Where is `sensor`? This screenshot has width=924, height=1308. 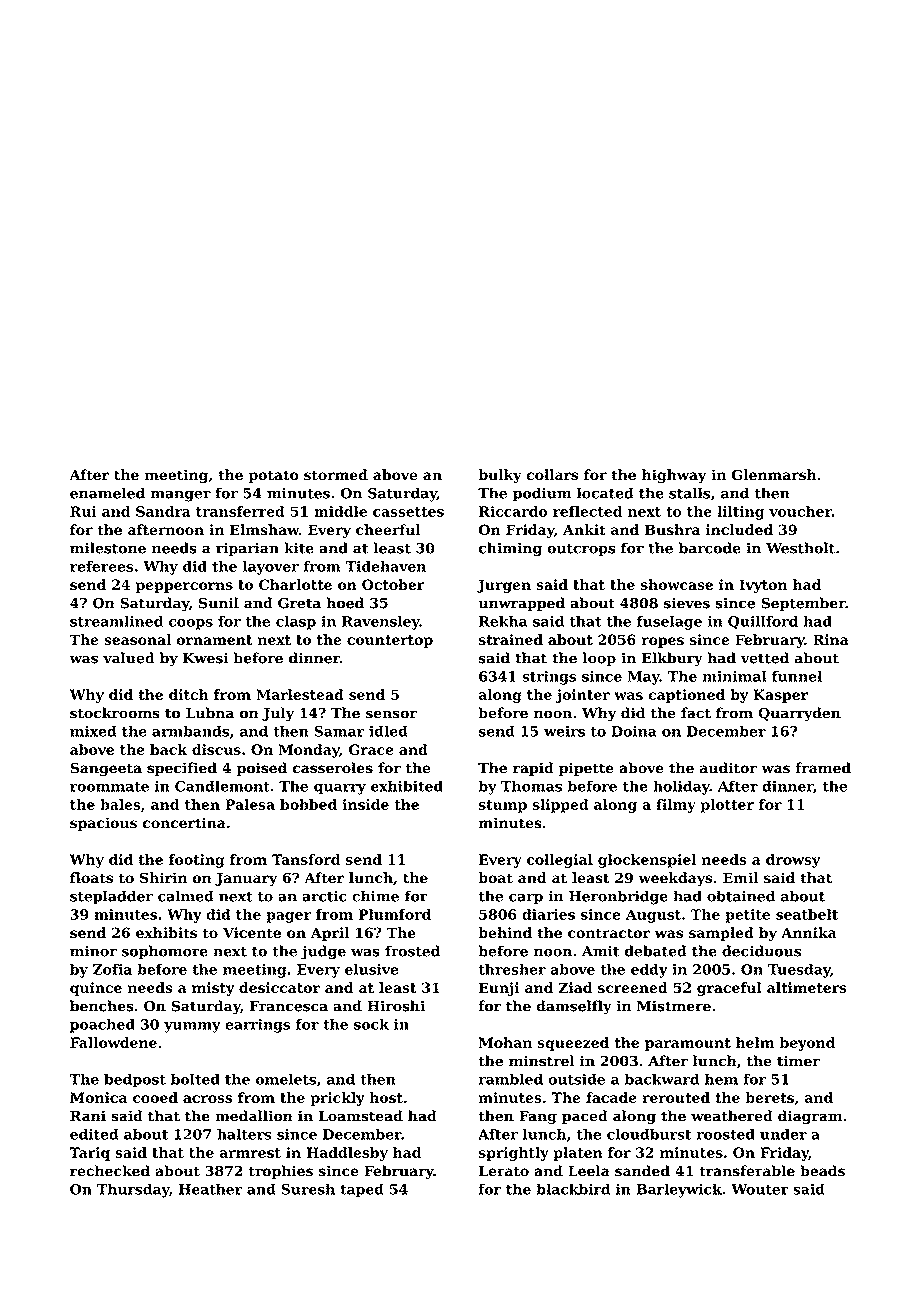 sensor is located at coordinates (391, 714).
